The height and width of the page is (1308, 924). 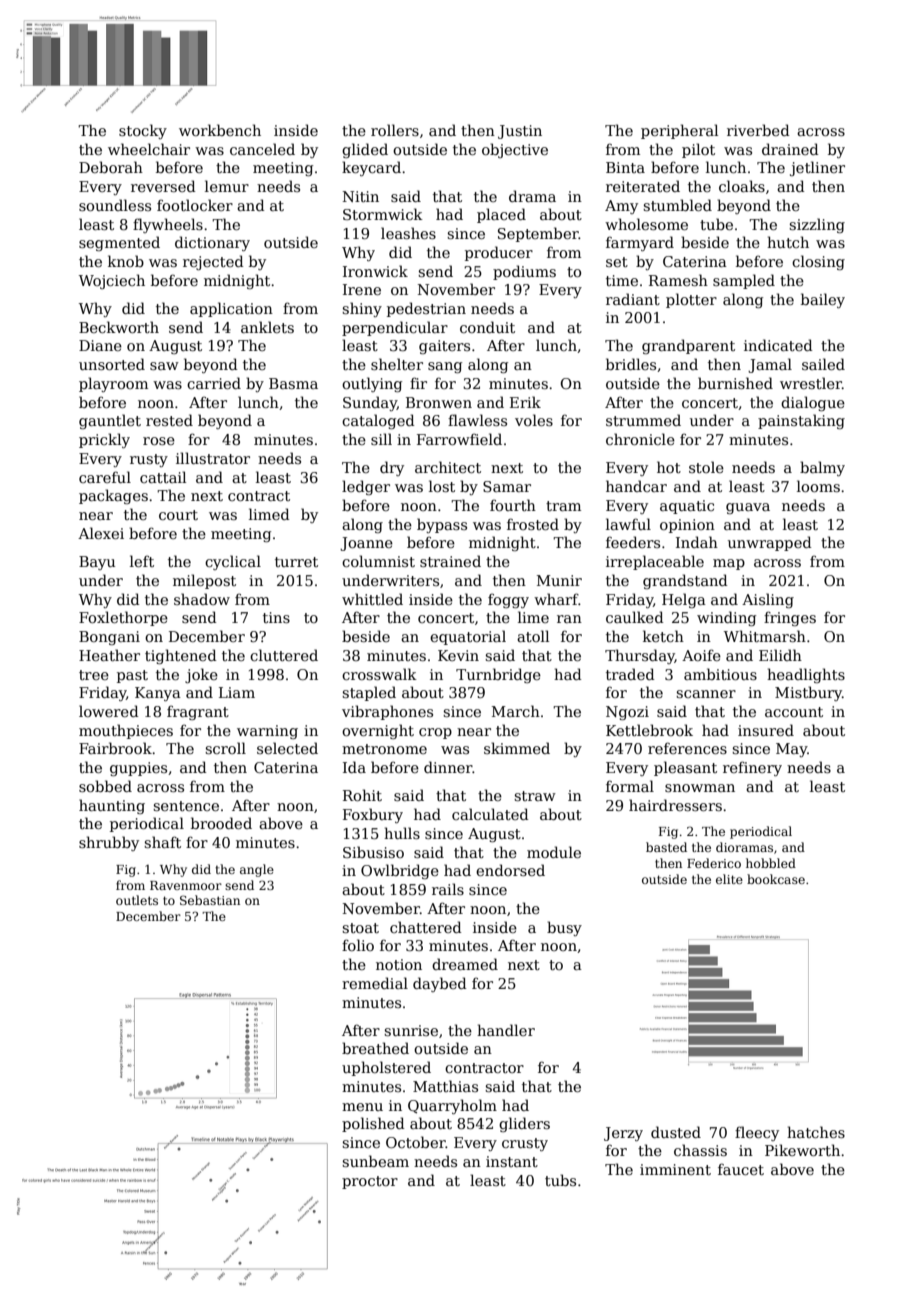 I want to click on tubs, so click(x=560, y=1180).
